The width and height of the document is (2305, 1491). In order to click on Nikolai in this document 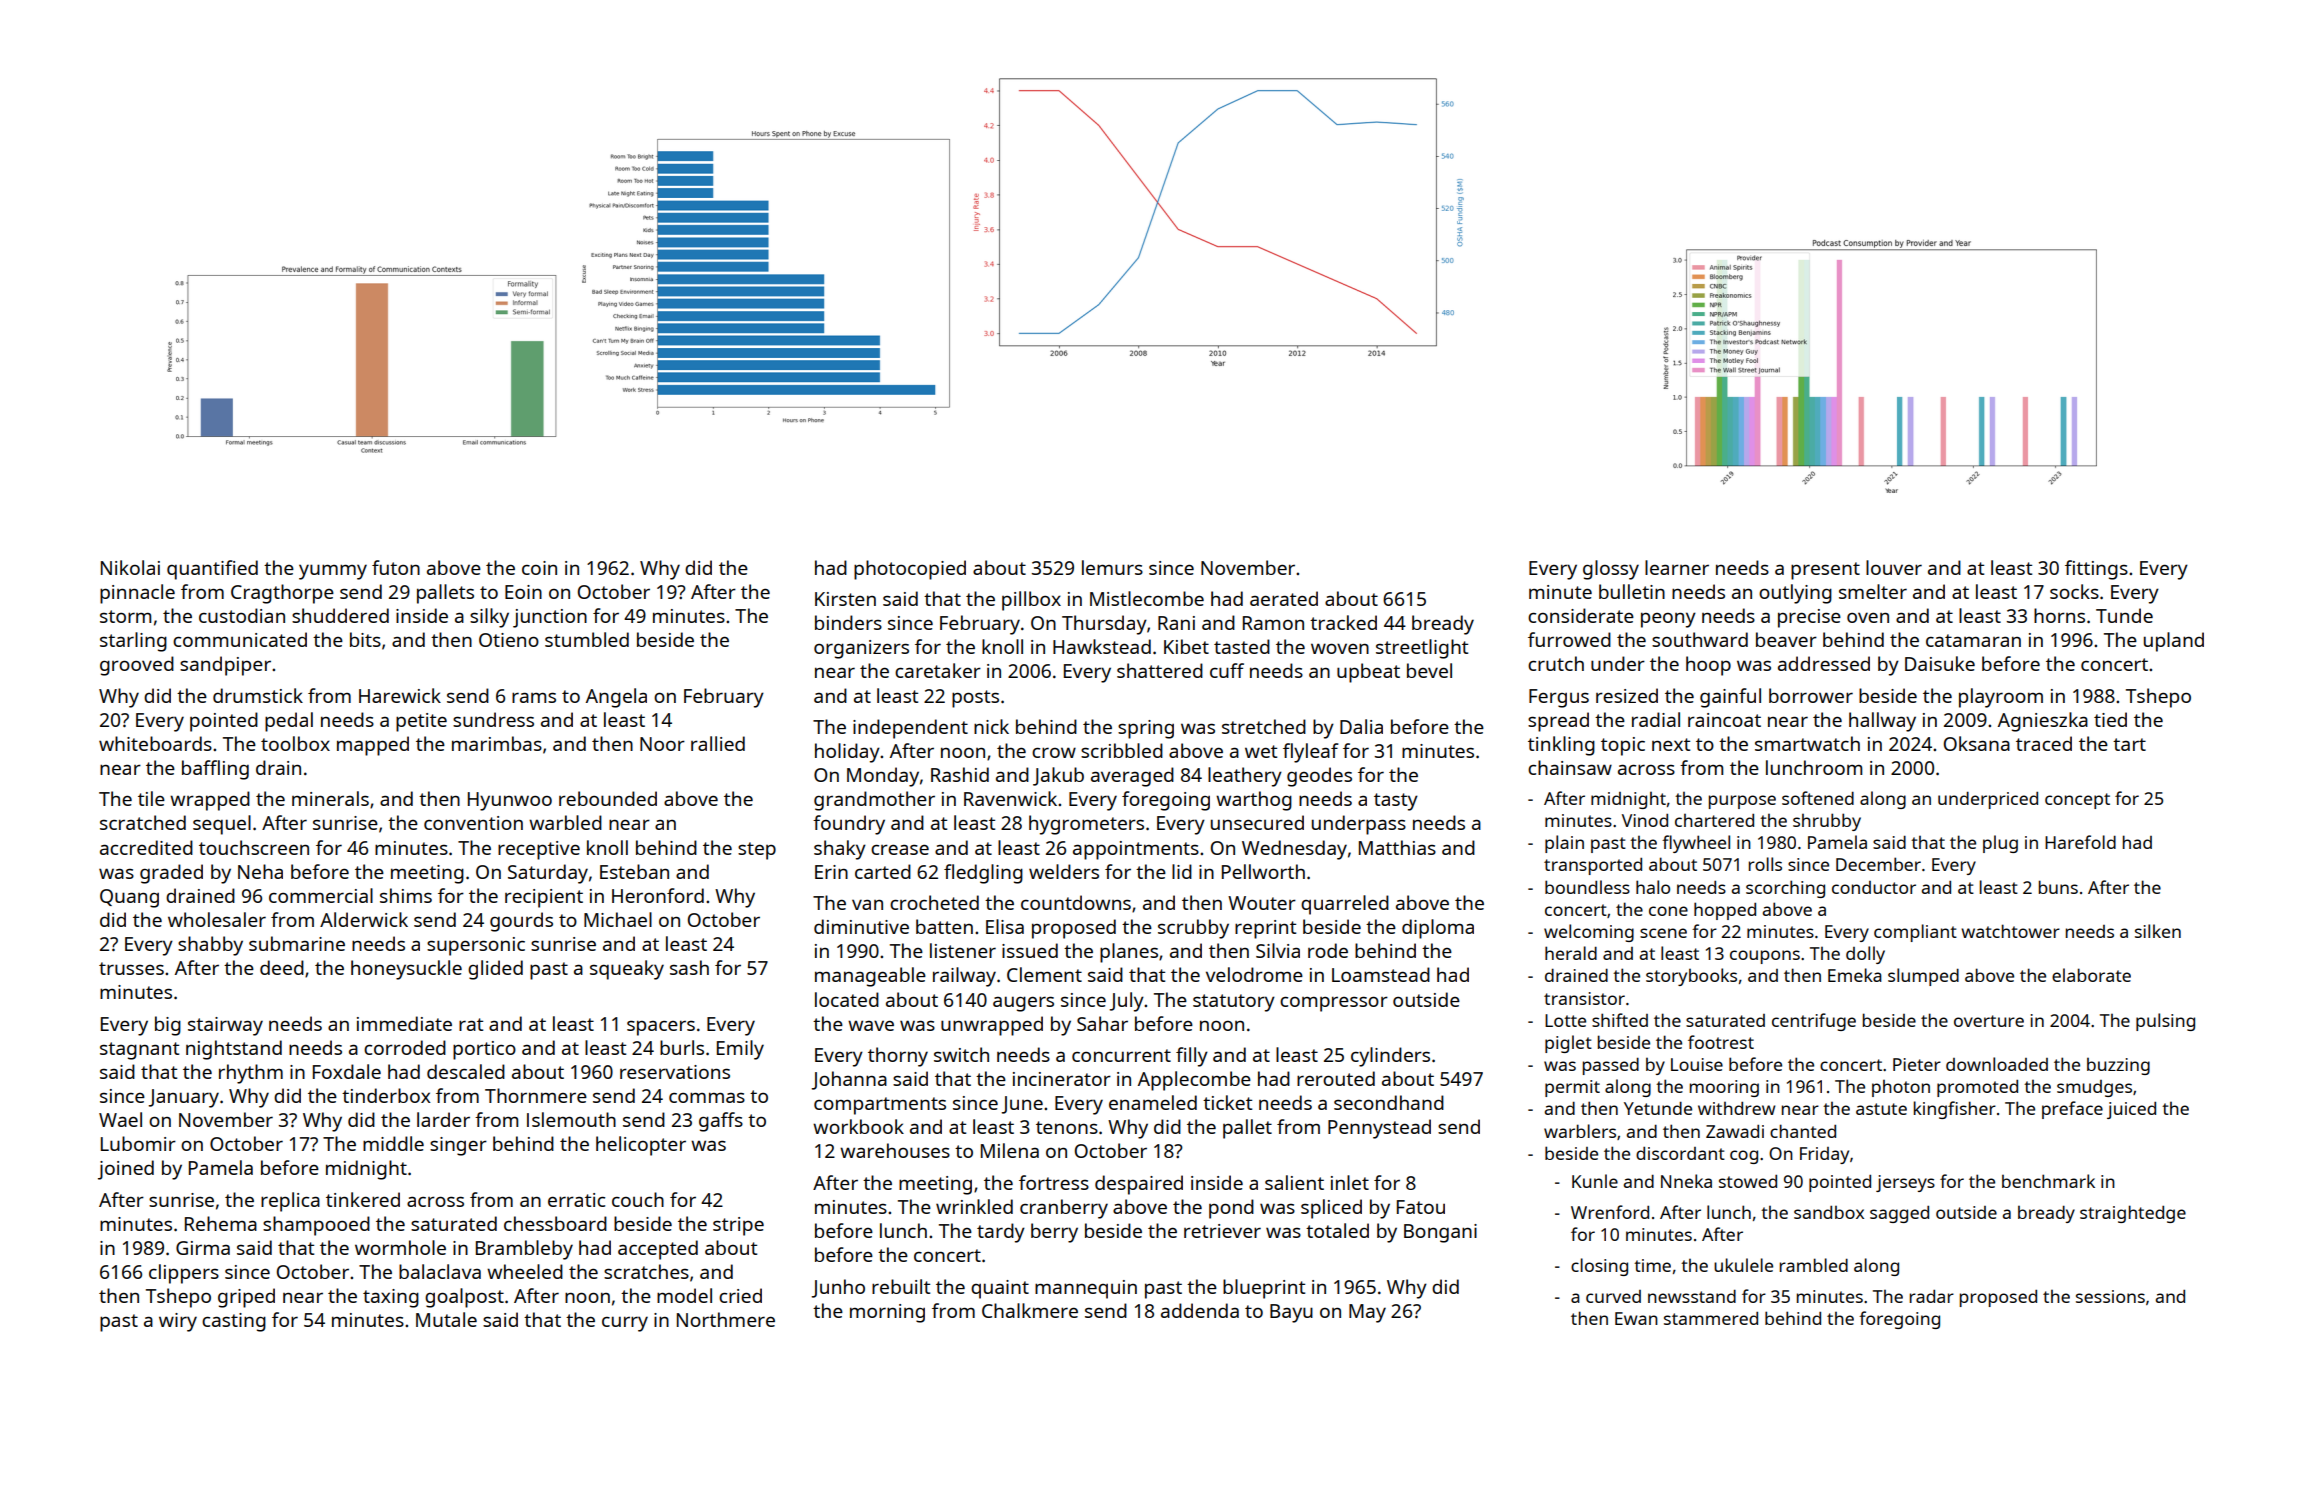, I will do `click(130, 567)`.
